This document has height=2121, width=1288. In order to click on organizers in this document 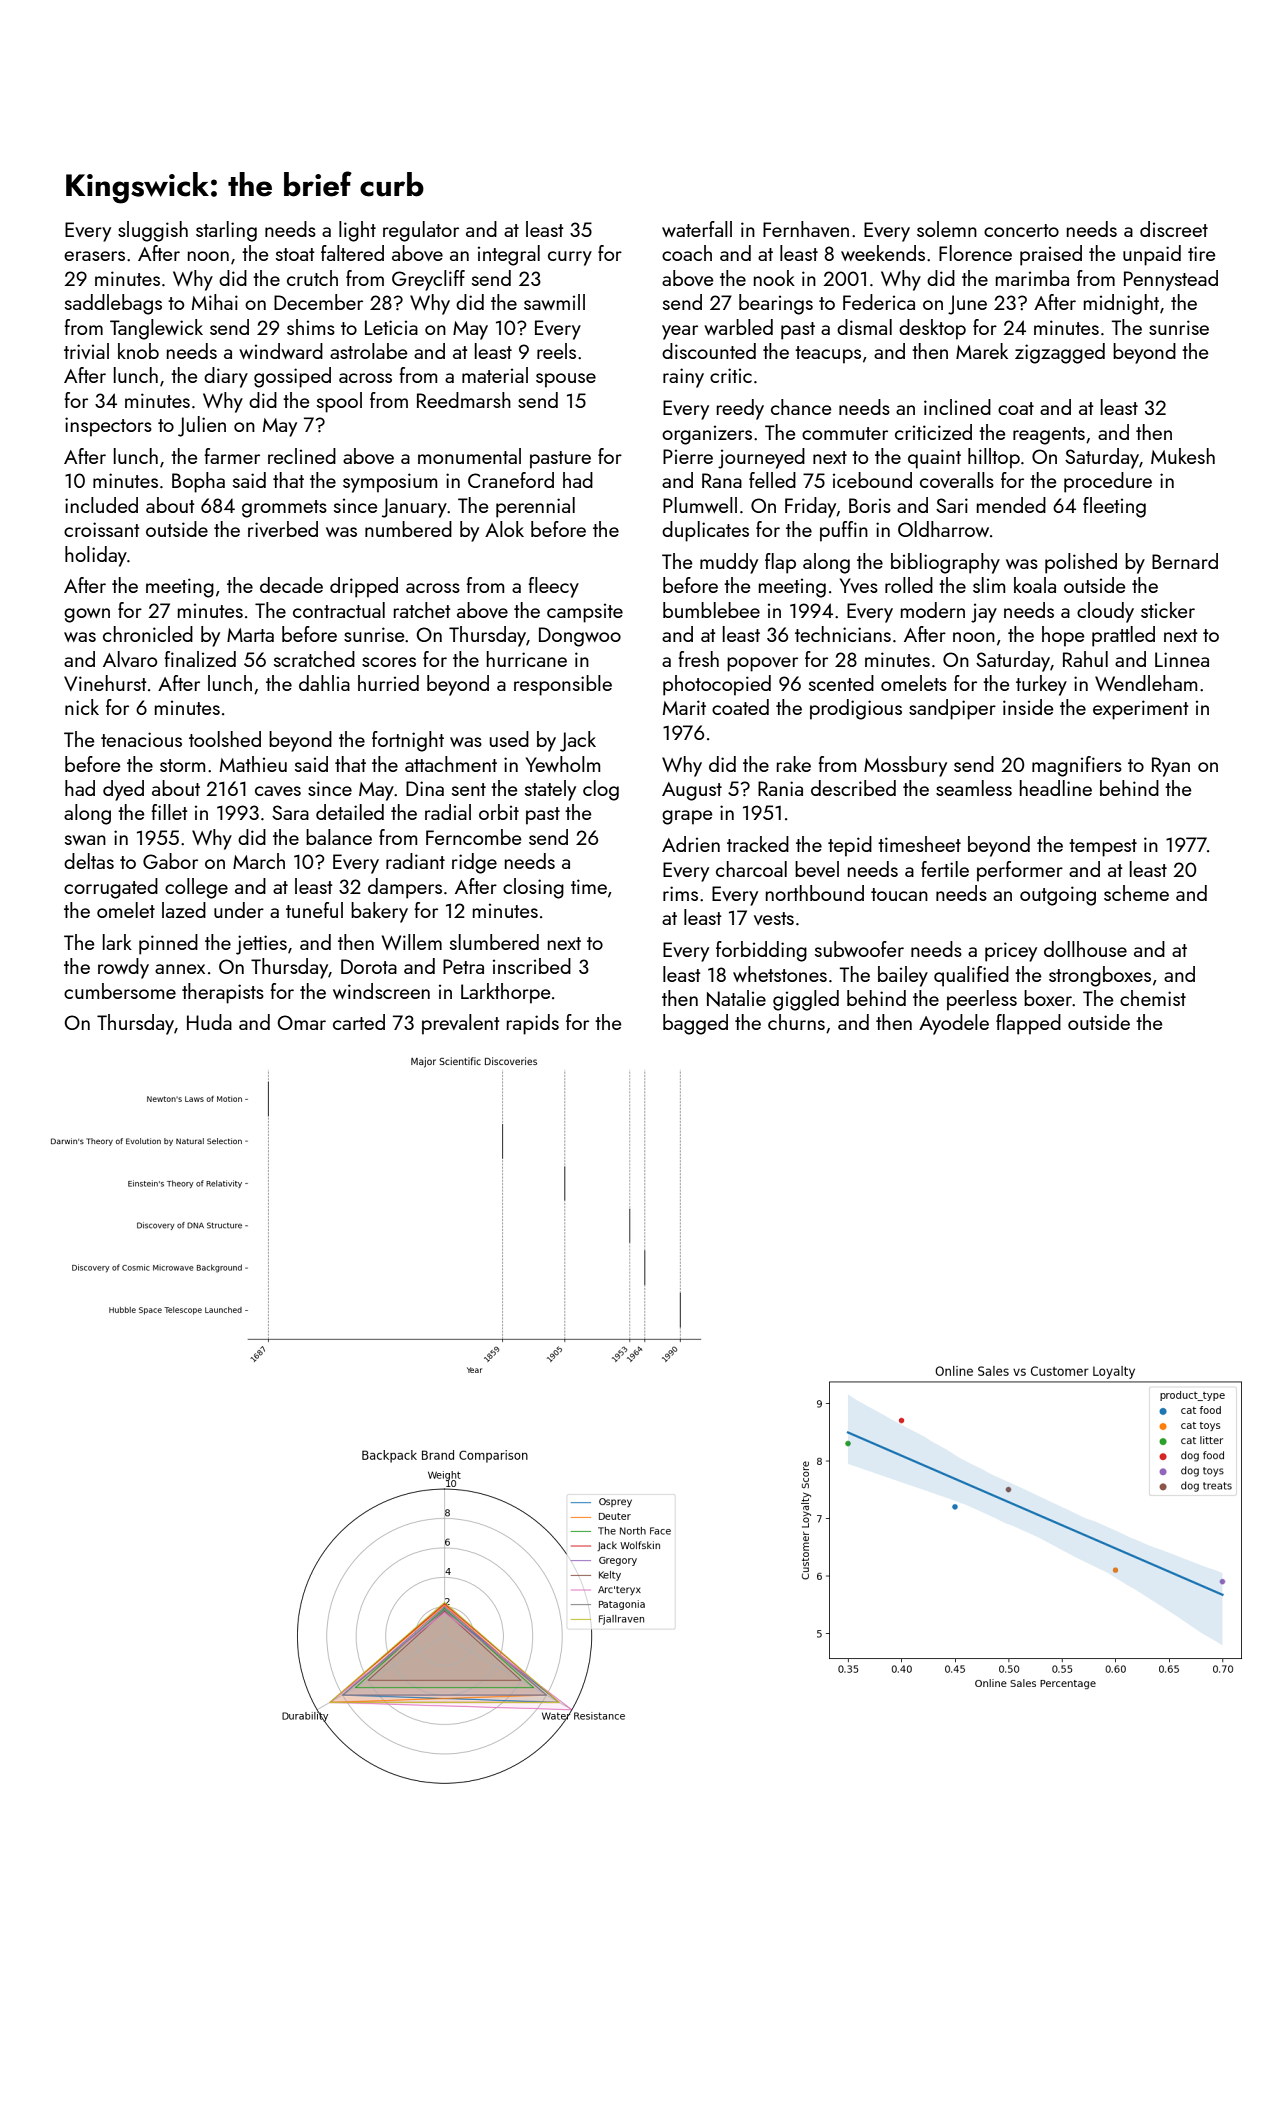, I will do `click(707, 435)`.
